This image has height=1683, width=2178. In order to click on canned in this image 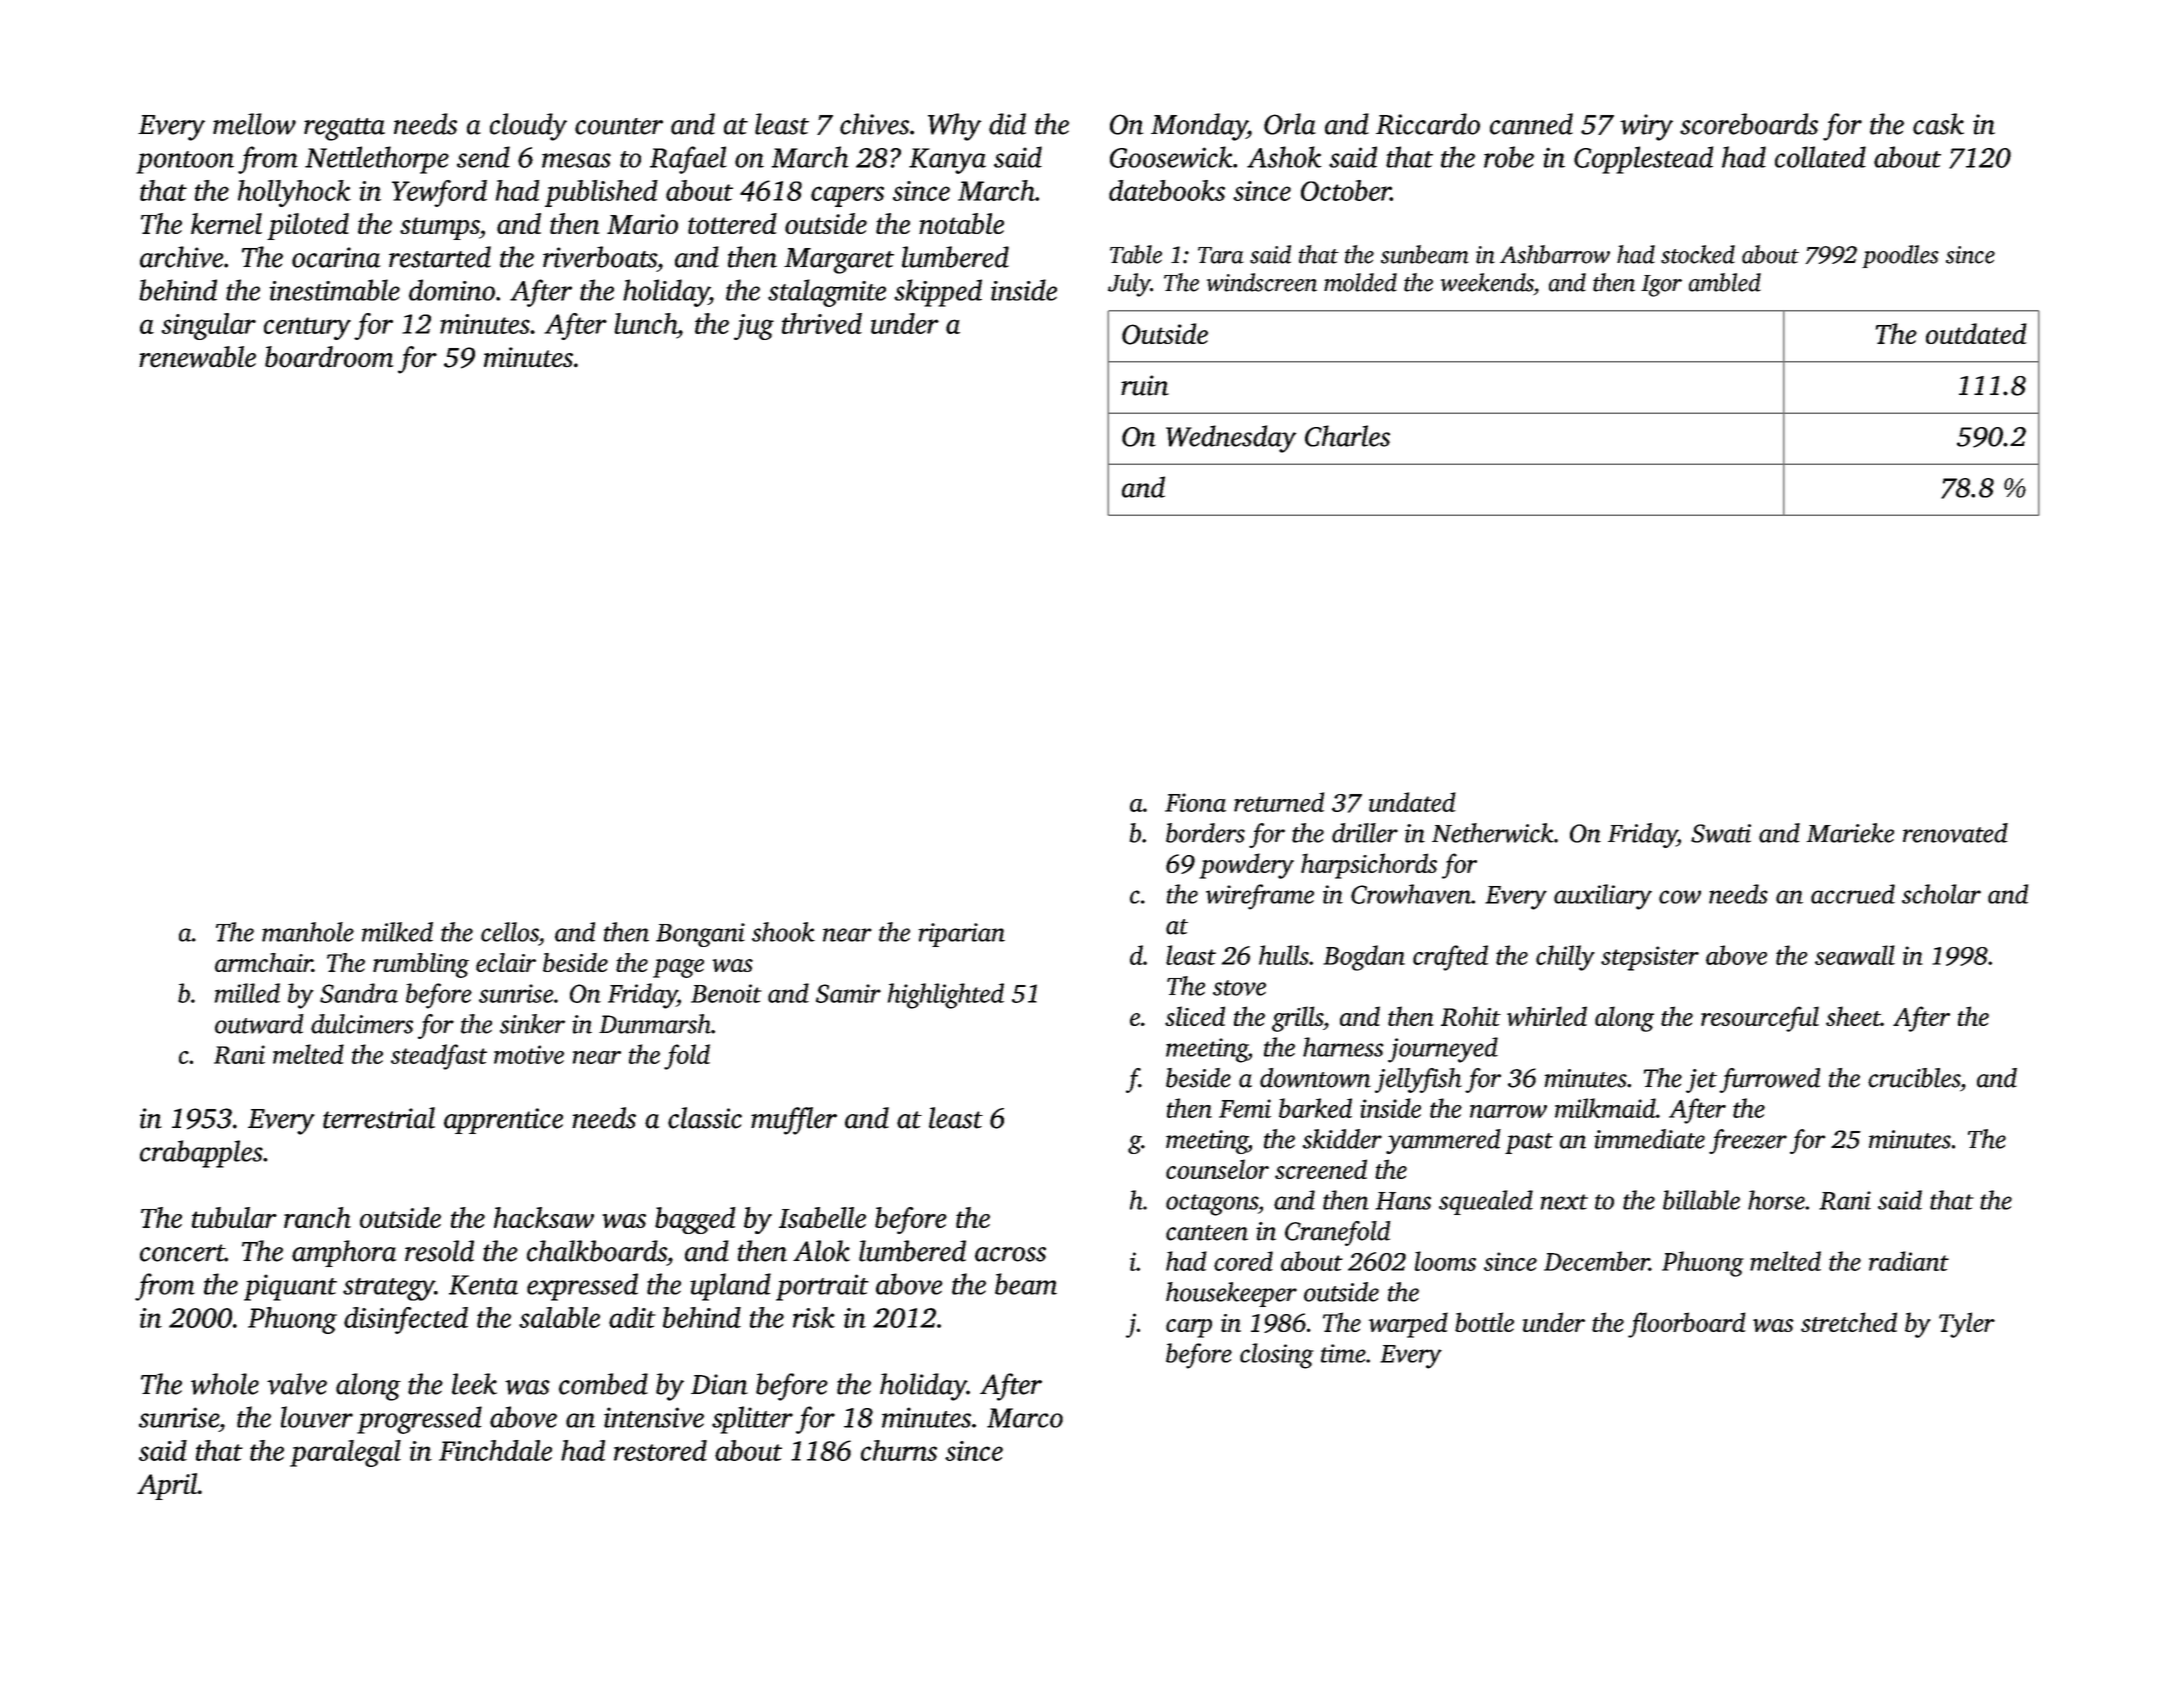, I will do `click(1531, 124)`.
